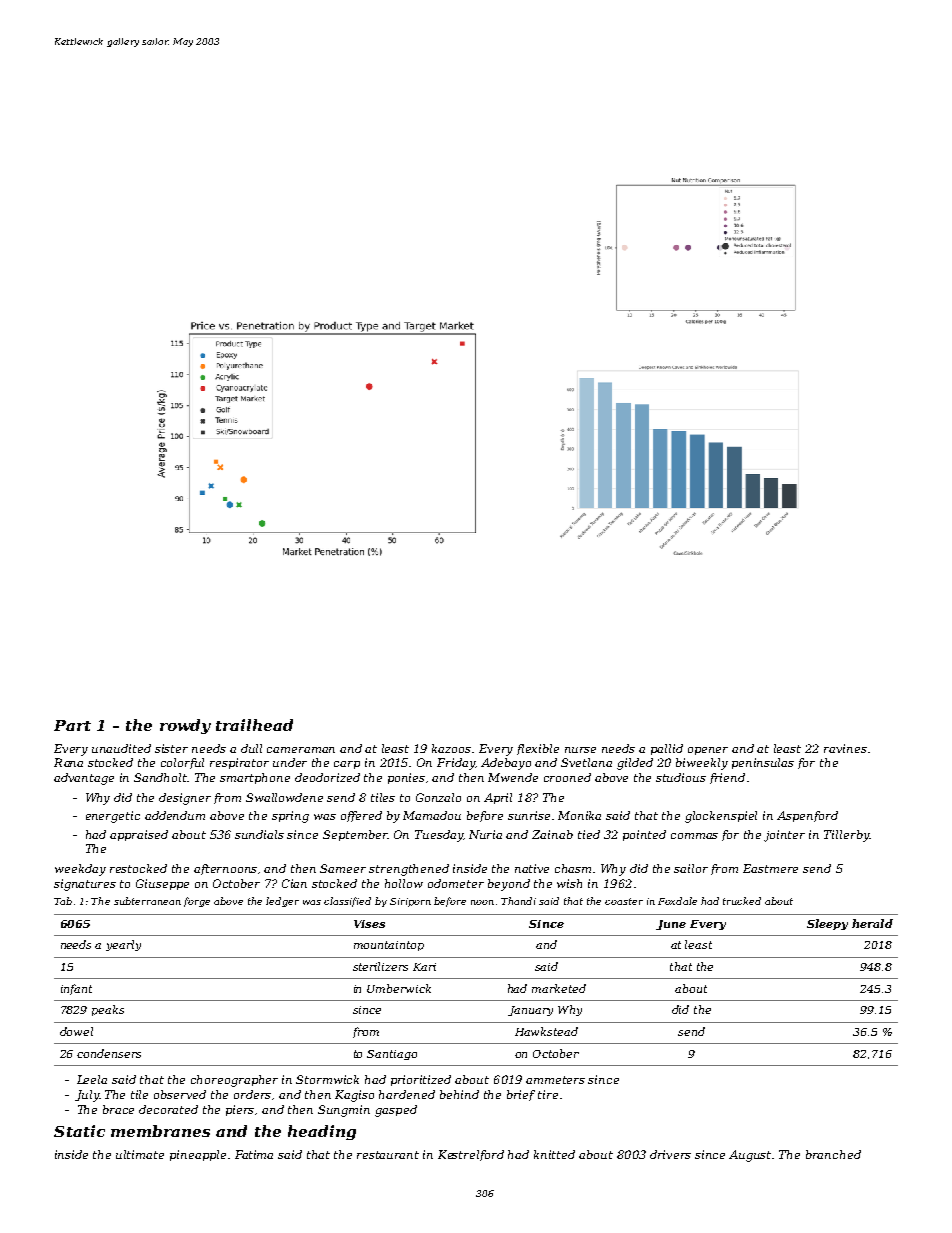  Describe the element at coordinates (807, 816) in the screenshot. I see `Aspenford` at that location.
